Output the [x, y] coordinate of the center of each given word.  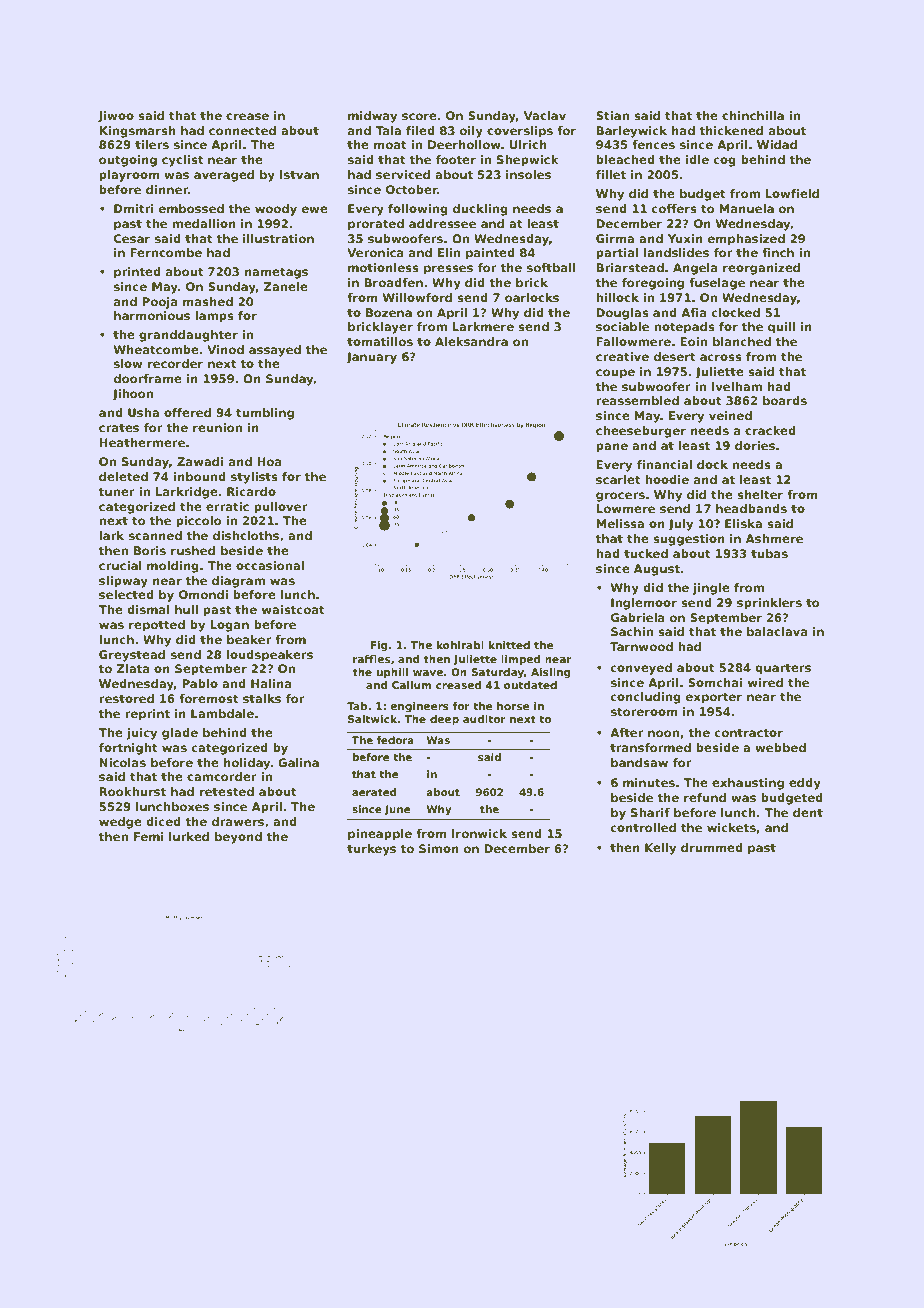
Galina [298, 762]
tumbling [265, 414]
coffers [674, 208]
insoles [528, 174]
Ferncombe [166, 252]
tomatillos [380, 341]
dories [755, 445]
